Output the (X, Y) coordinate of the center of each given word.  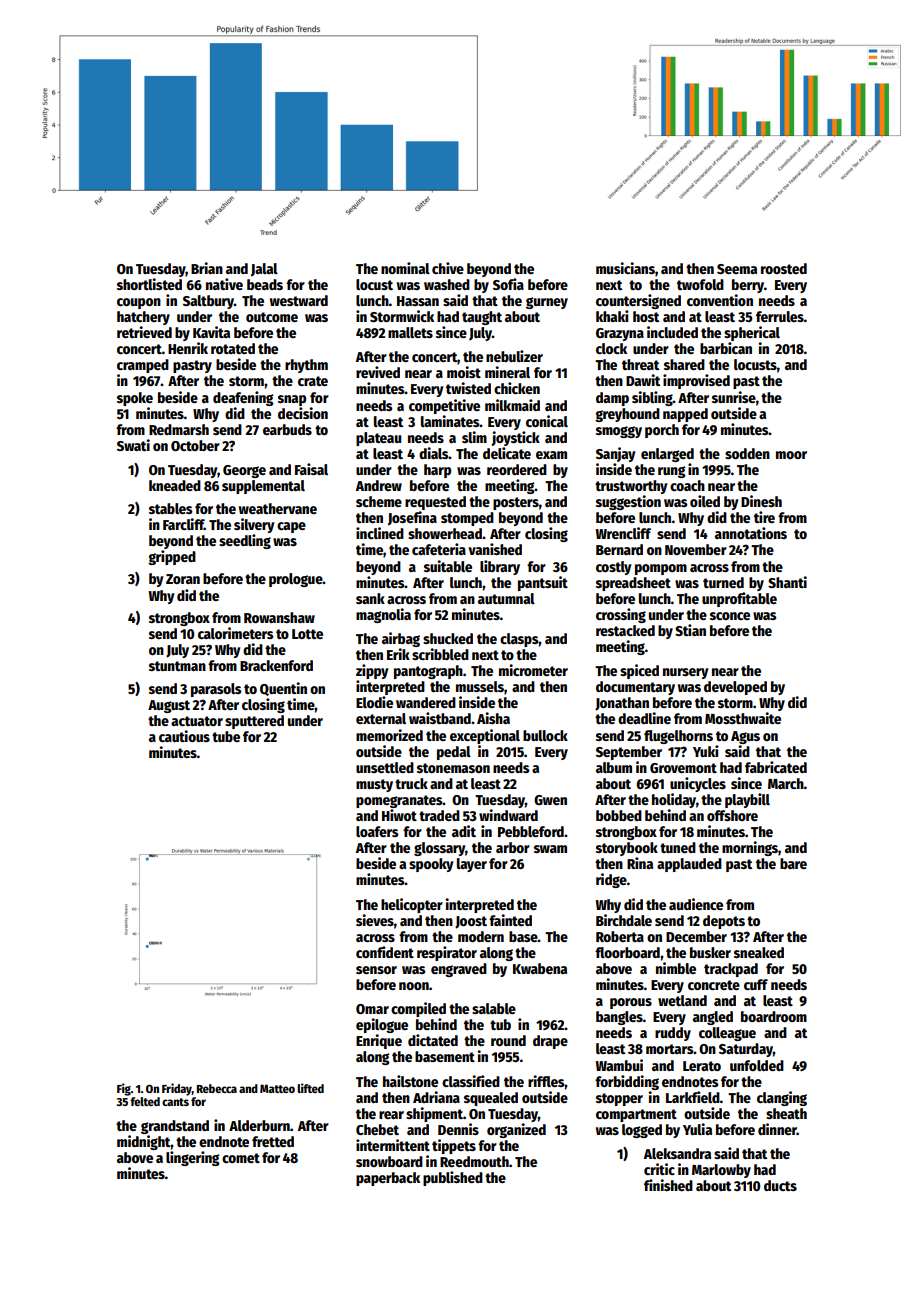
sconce (730, 616)
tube (226, 736)
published (453, 1178)
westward (299, 300)
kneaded (175, 485)
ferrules (780, 316)
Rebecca (217, 1088)
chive (448, 268)
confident (385, 952)
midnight (144, 1142)
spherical (752, 333)
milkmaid (512, 405)
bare (793, 863)
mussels (480, 686)
